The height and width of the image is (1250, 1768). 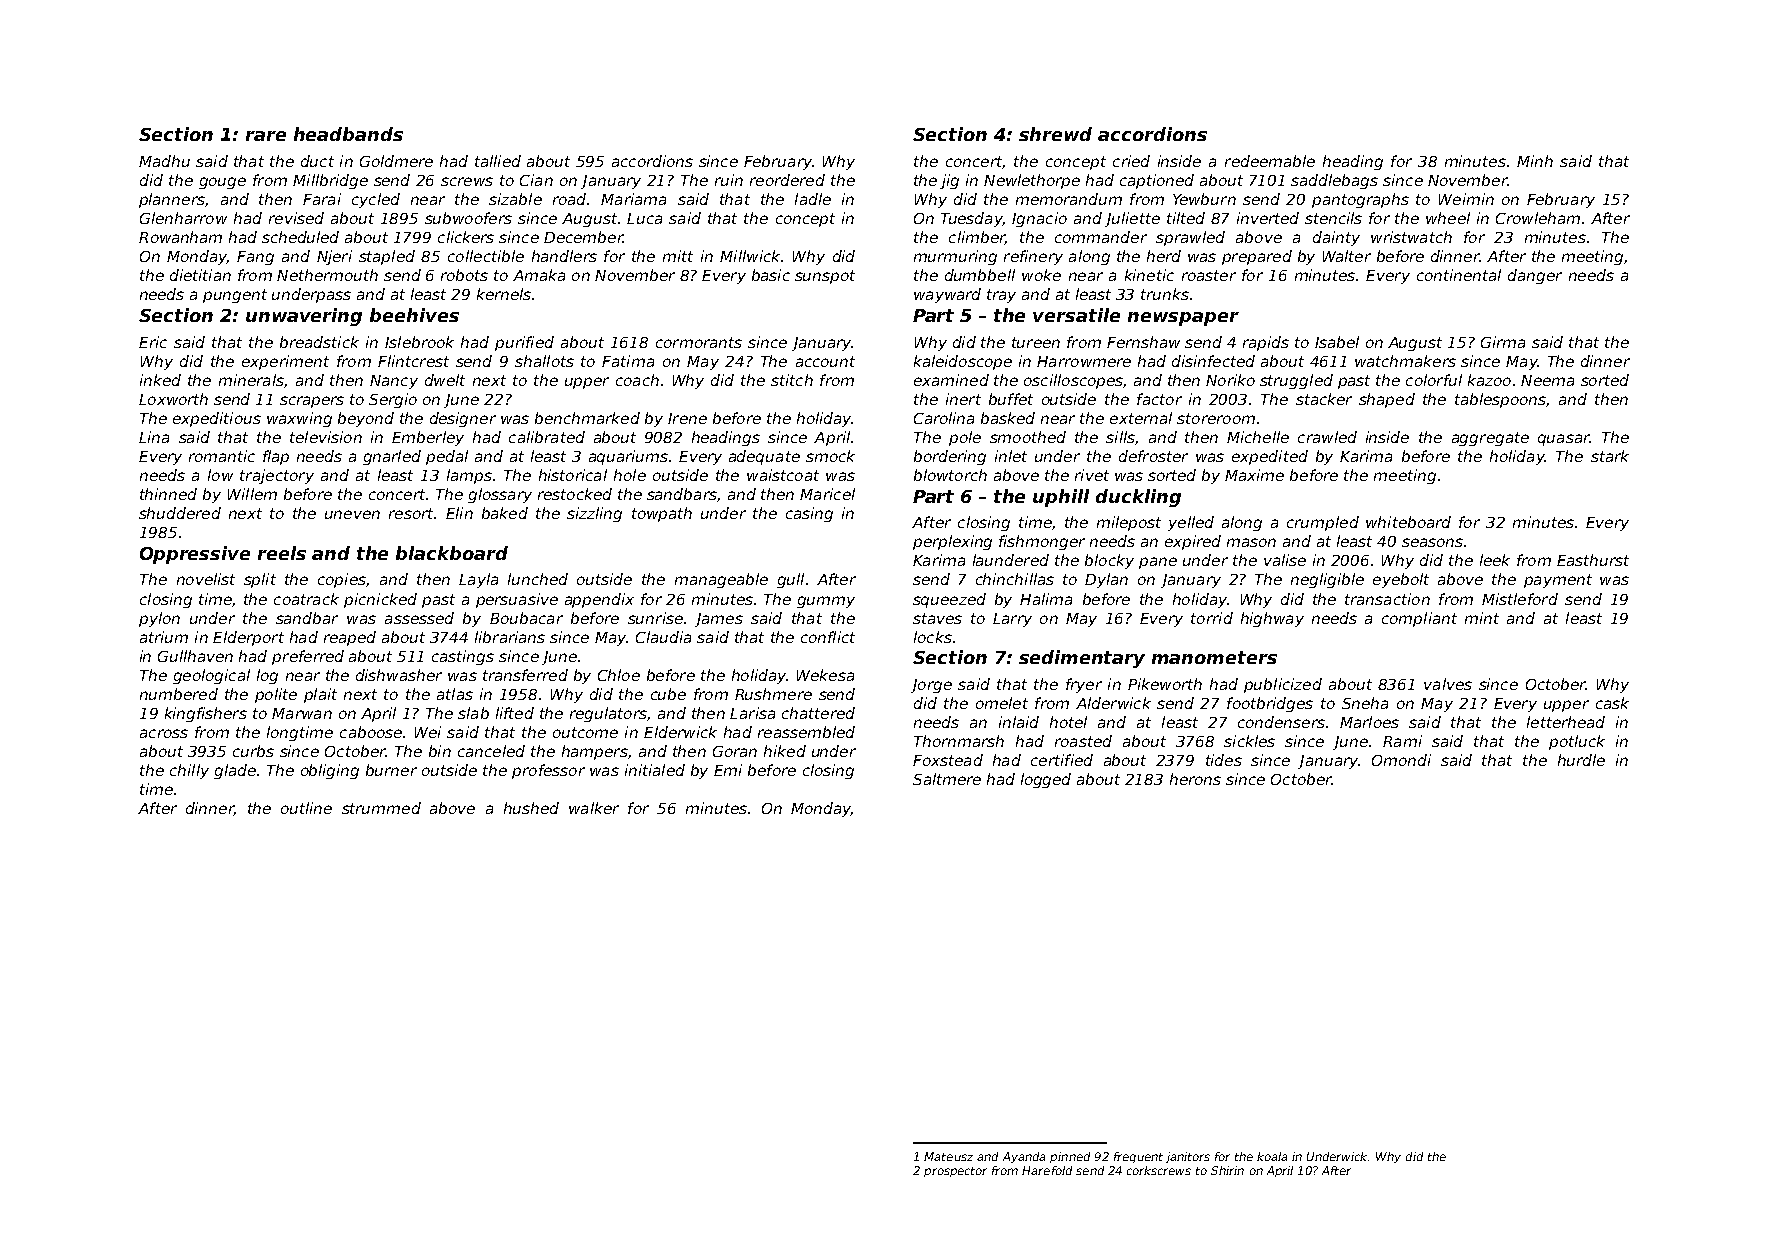 I want to click on reordered, so click(x=787, y=180).
